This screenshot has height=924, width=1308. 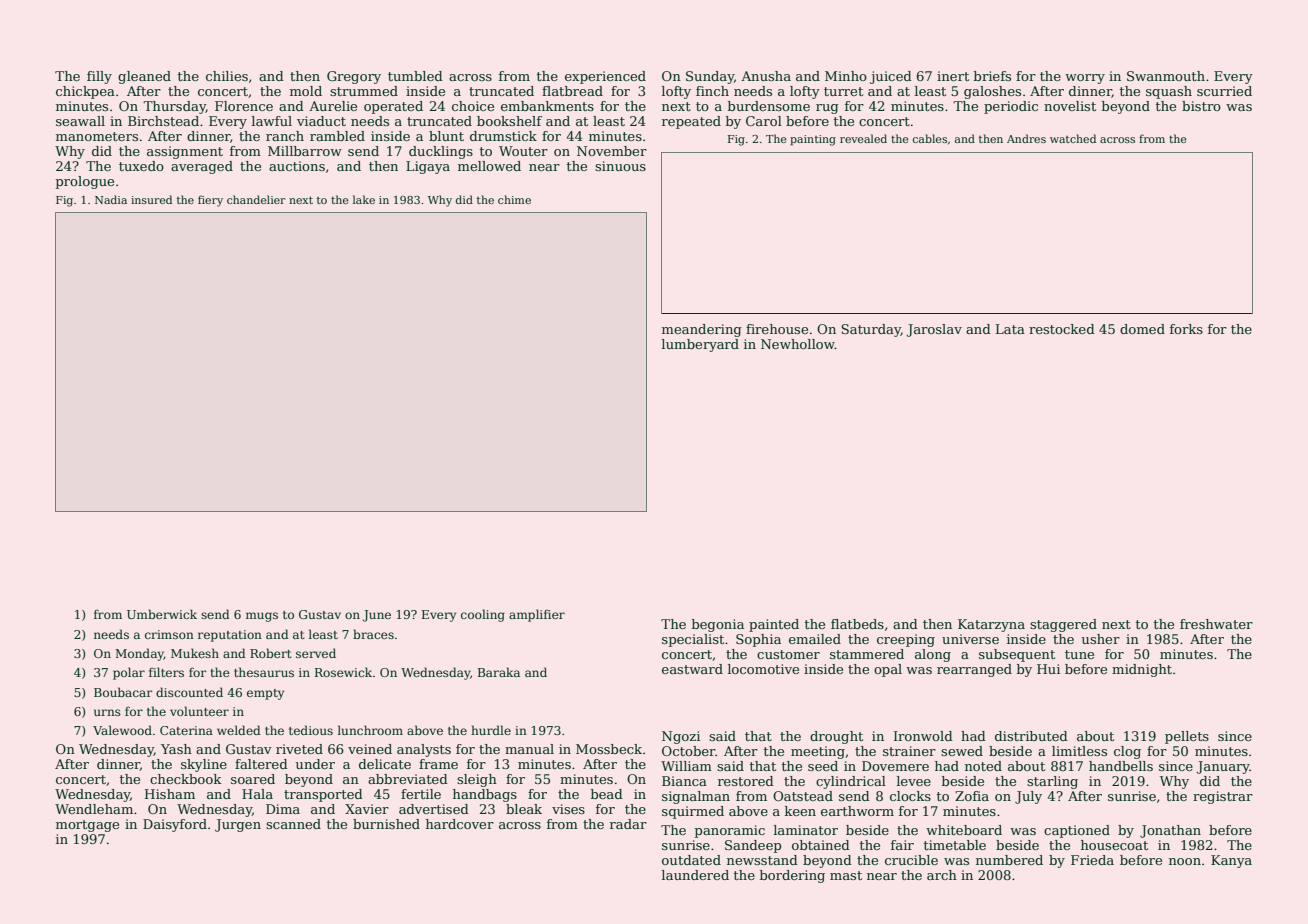 I want to click on Newhollow, so click(x=798, y=344).
